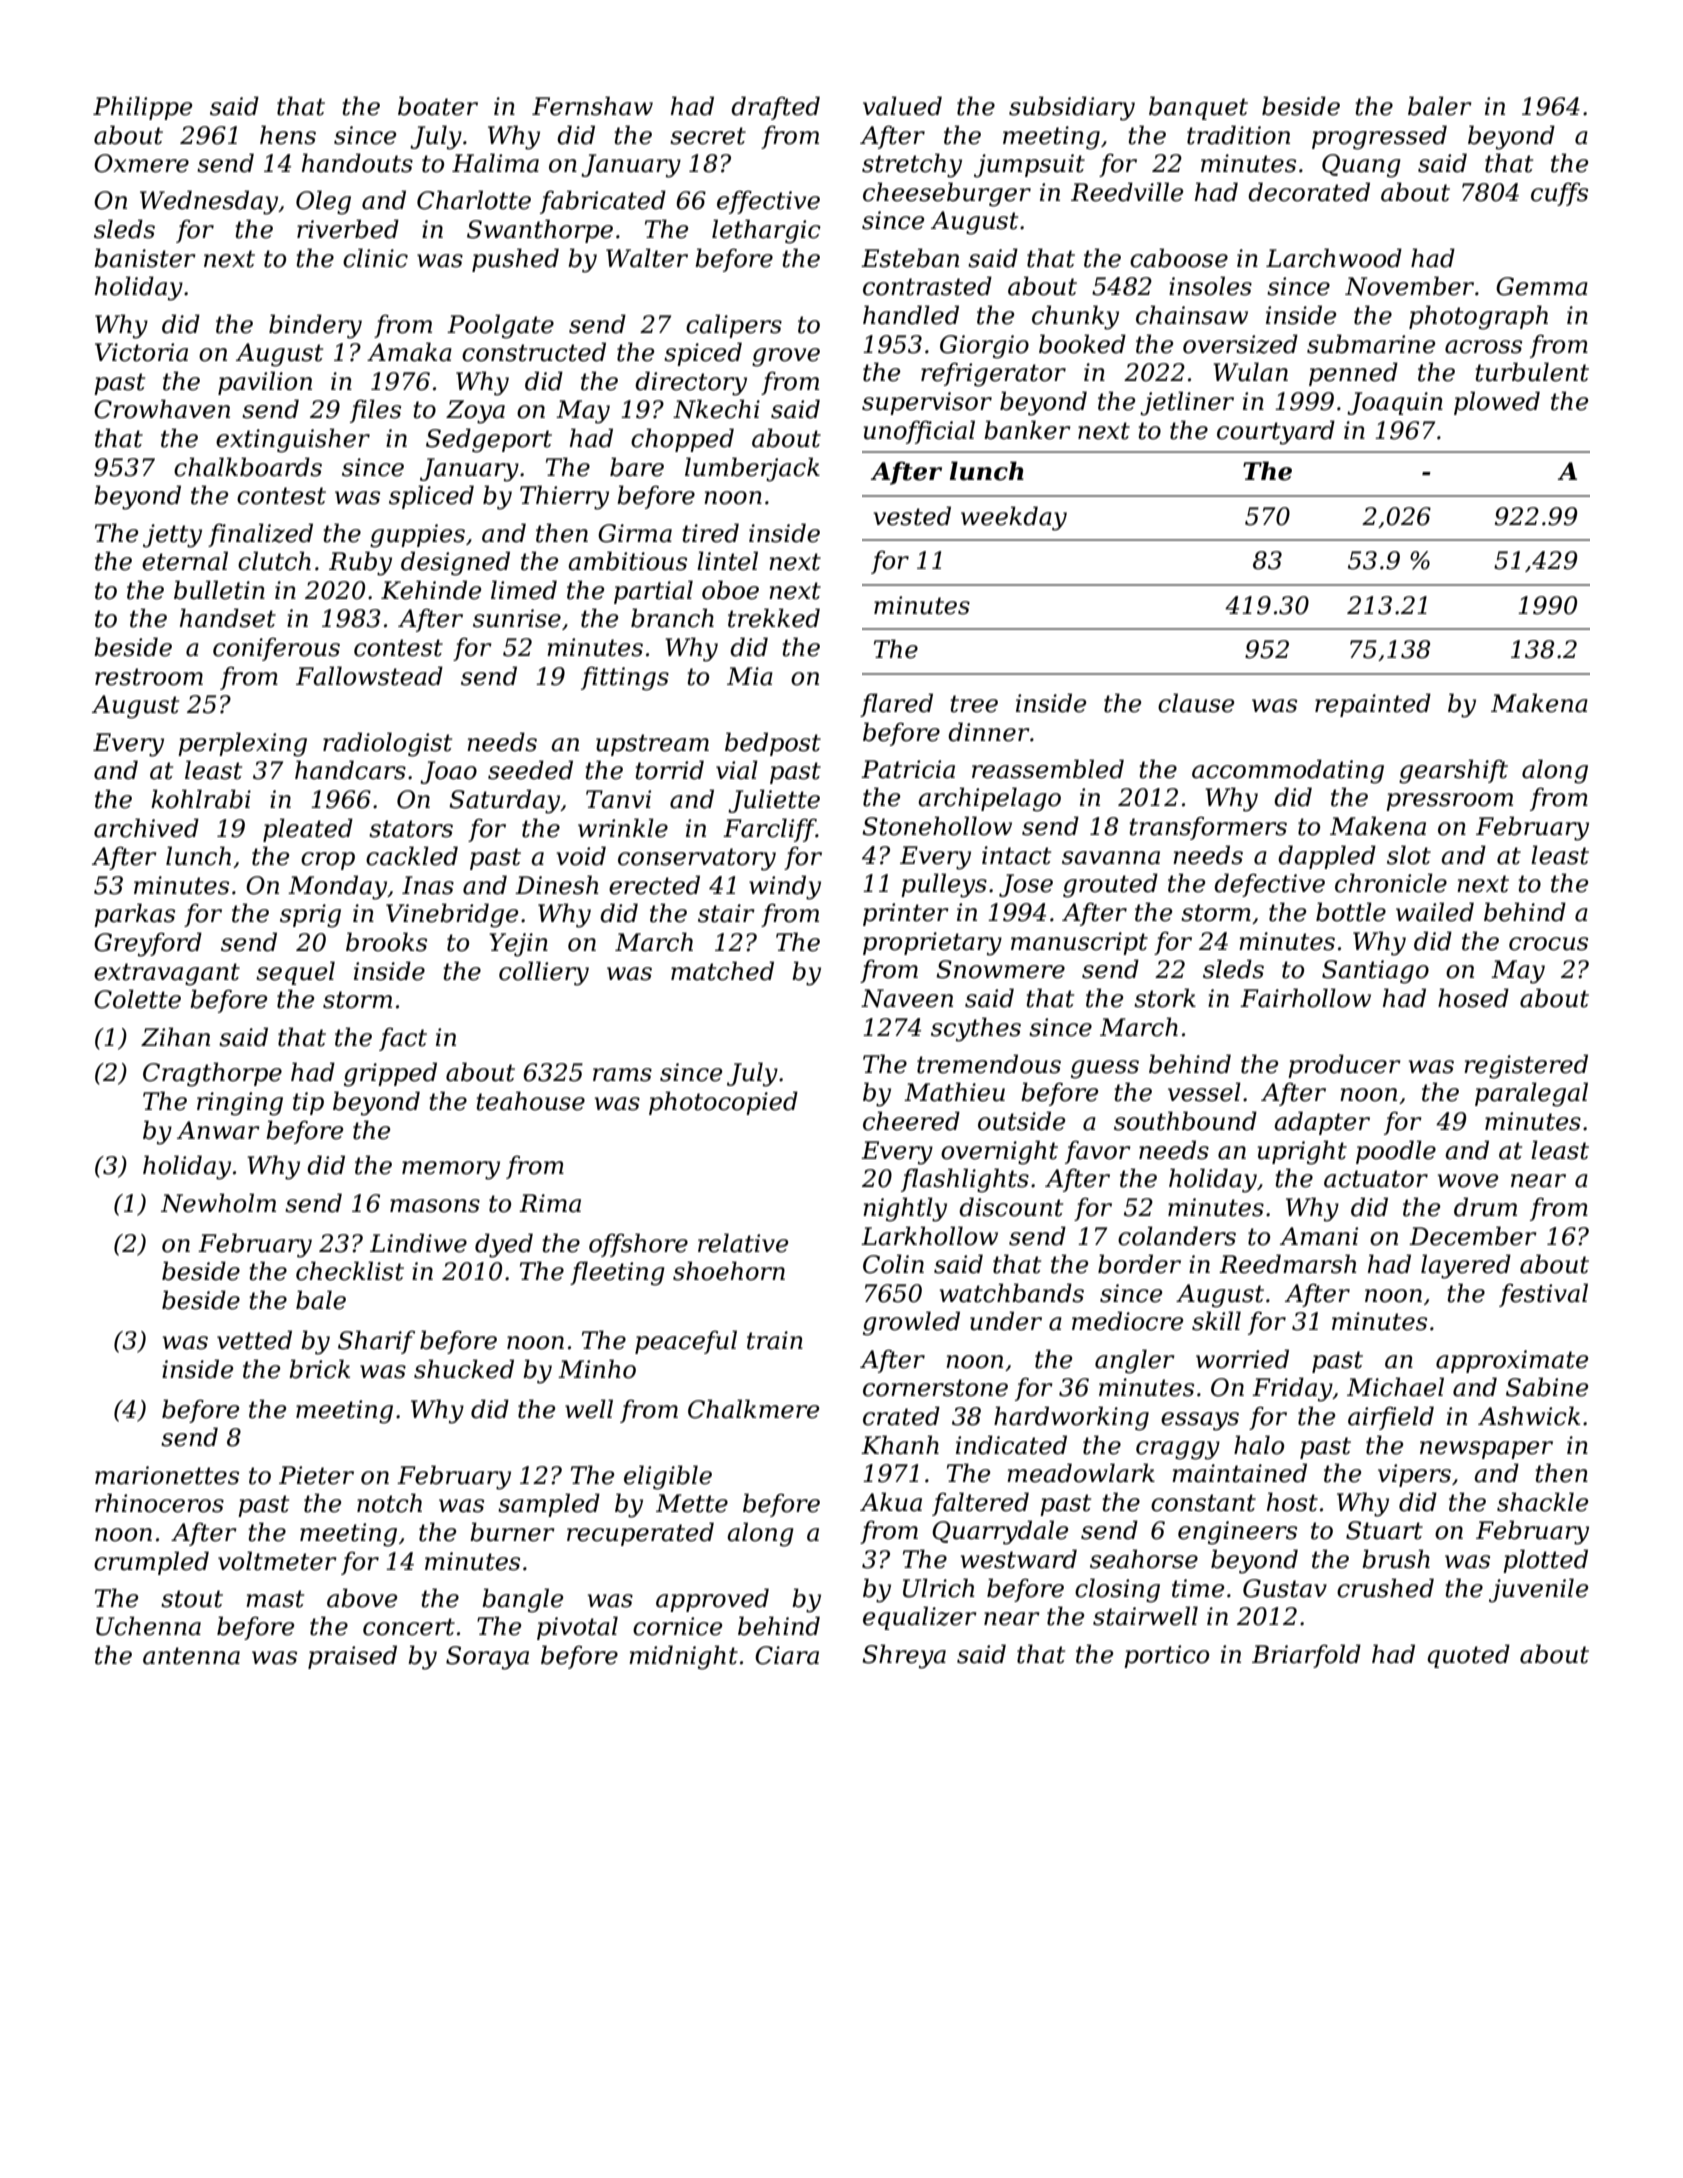 The image size is (1683, 2178). Describe the element at coordinates (1198, 108) in the screenshot. I see `banquet` at that location.
